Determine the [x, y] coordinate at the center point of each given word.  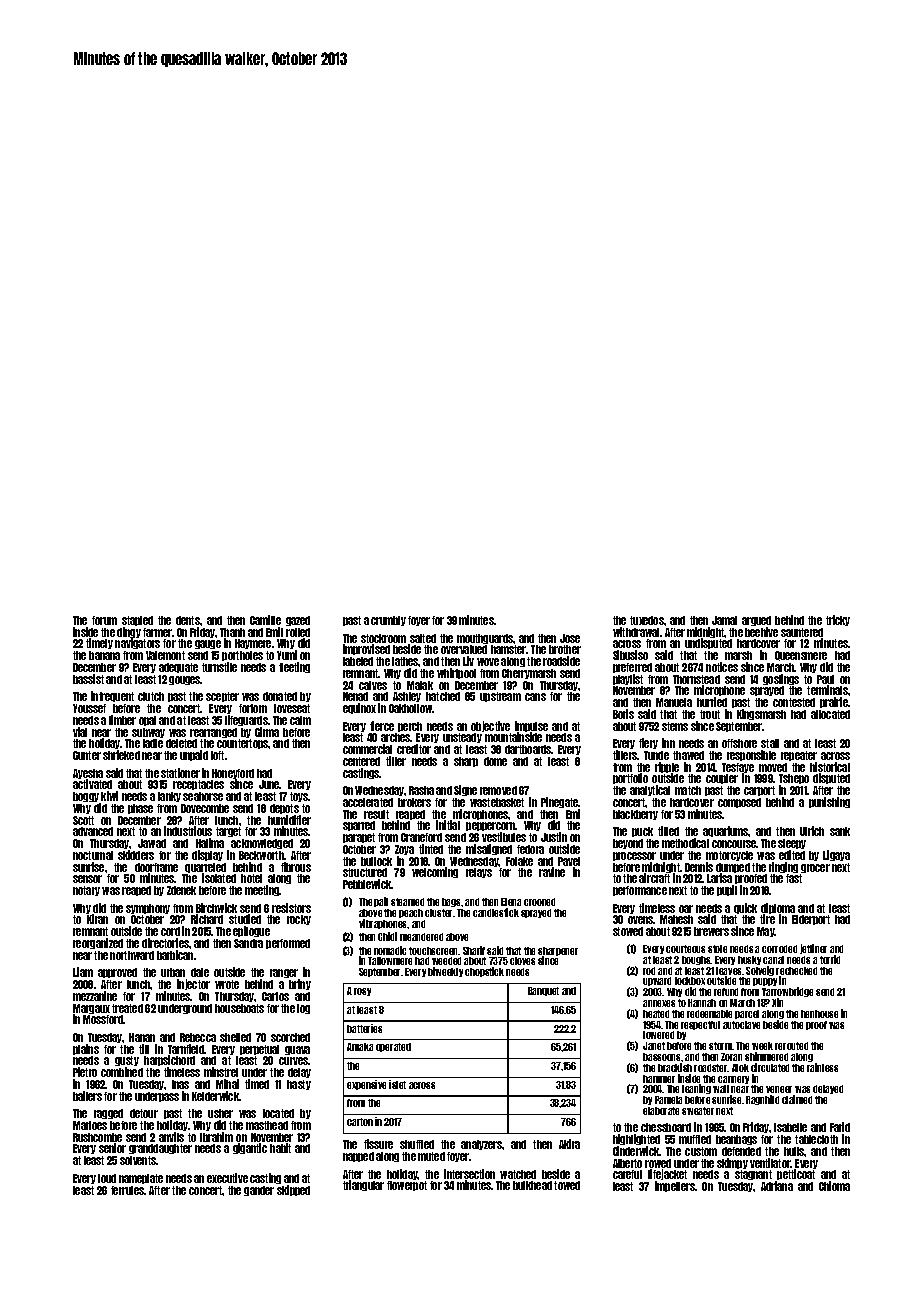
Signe [465, 790]
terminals [827, 690]
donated [280, 696]
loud [107, 1178]
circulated [770, 1067]
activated [92, 784]
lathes [405, 661]
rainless [822, 1067]
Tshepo [794, 780]
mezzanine [95, 996]
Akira [569, 1144]
